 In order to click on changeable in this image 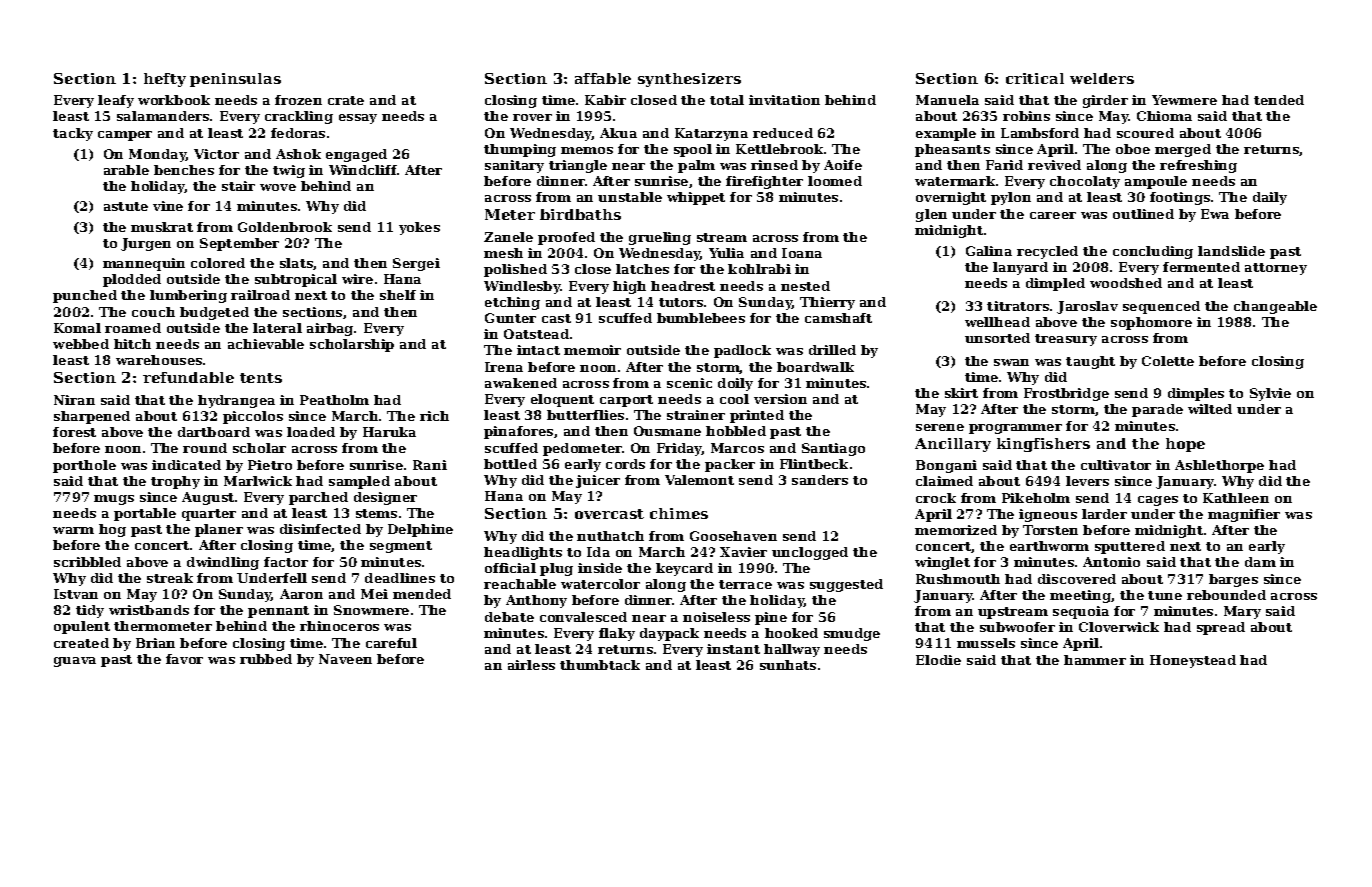, I will do `click(1275, 307)`.
